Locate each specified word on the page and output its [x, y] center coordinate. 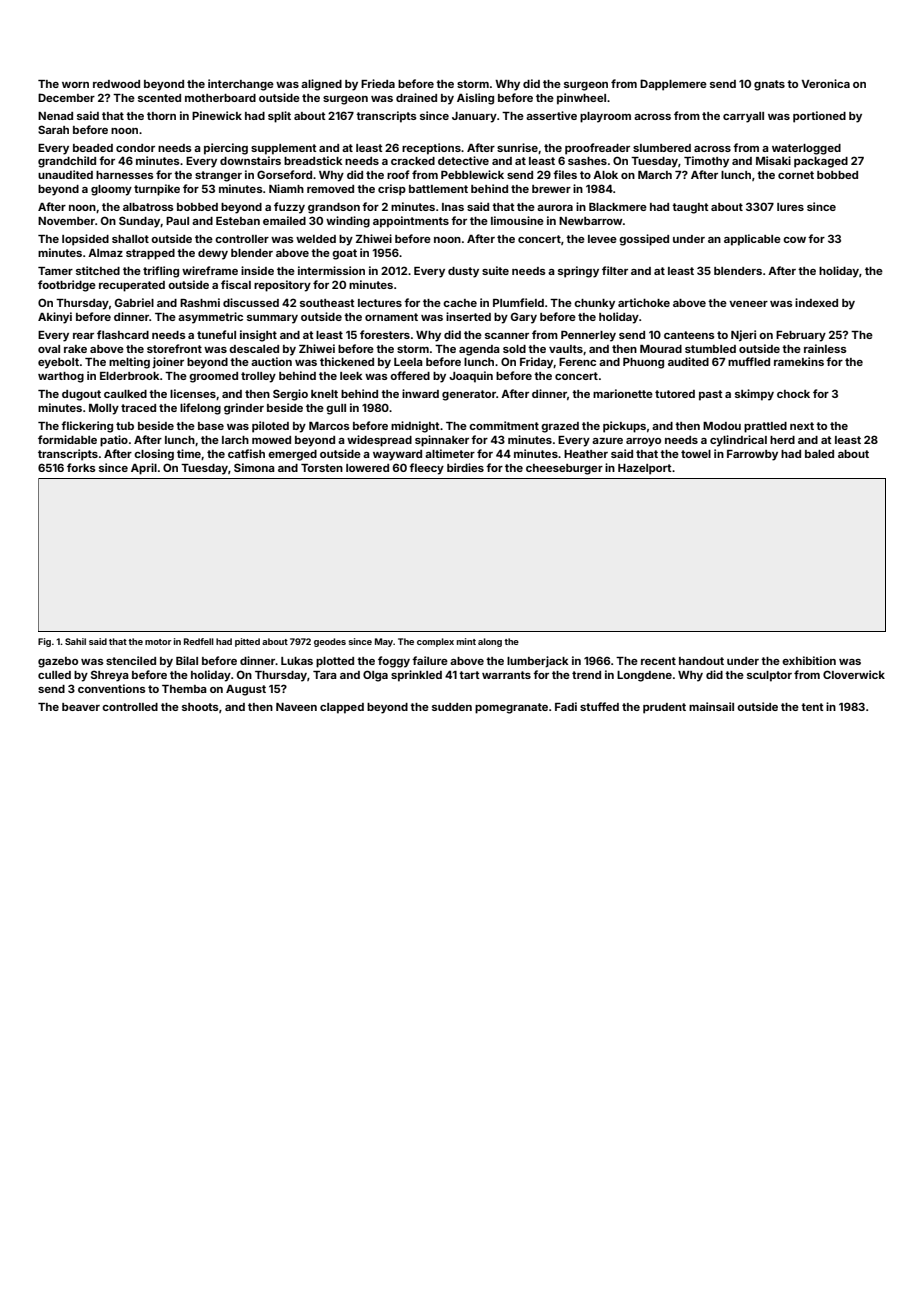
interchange [241, 85]
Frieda [378, 83]
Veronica [825, 83]
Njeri [743, 336]
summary [272, 319]
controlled [130, 707]
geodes [330, 642]
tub [125, 426]
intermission [331, 270]
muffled [749, 361]
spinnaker [442, 441]
